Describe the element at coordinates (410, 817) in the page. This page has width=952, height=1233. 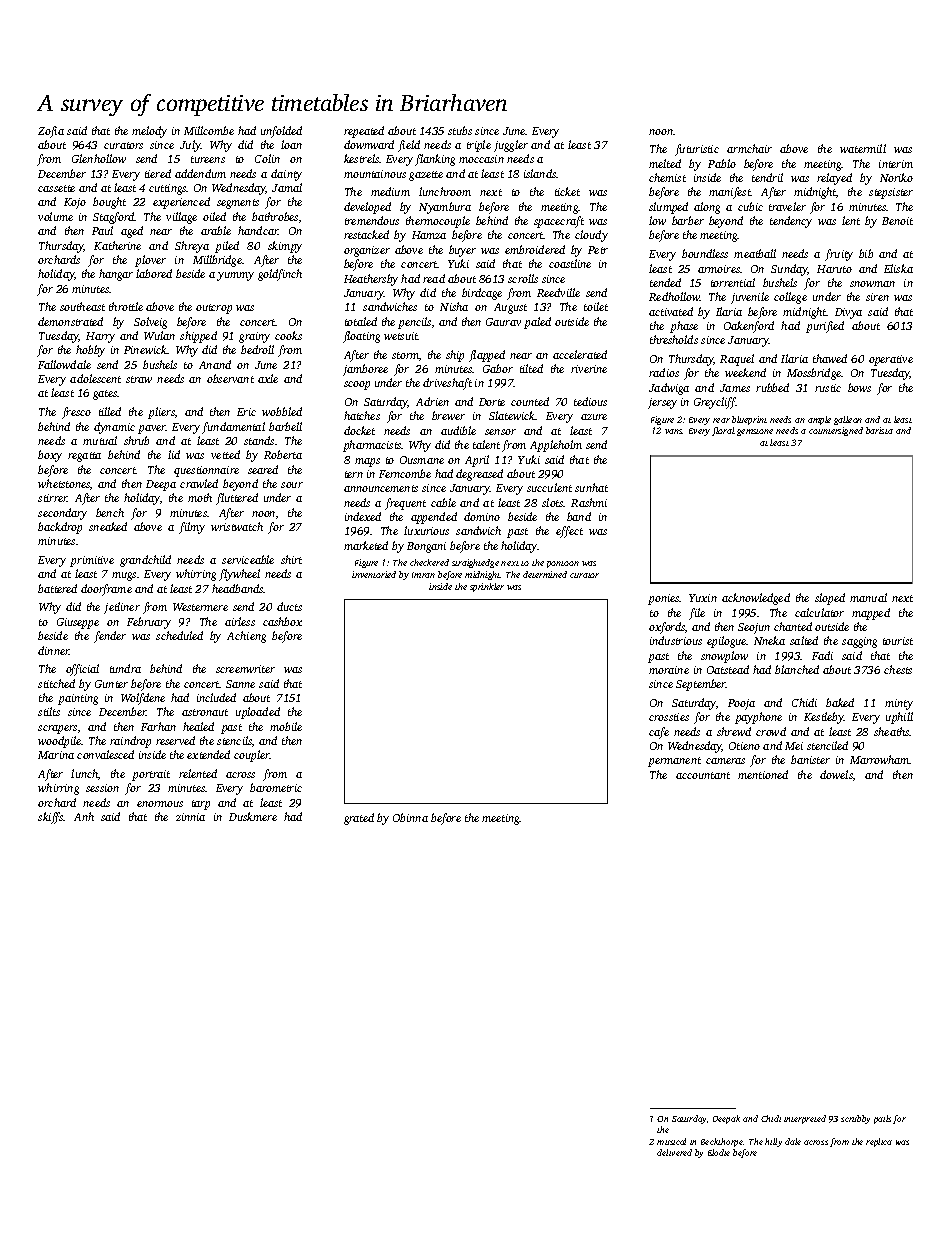
I see `Obinna` at that location.
